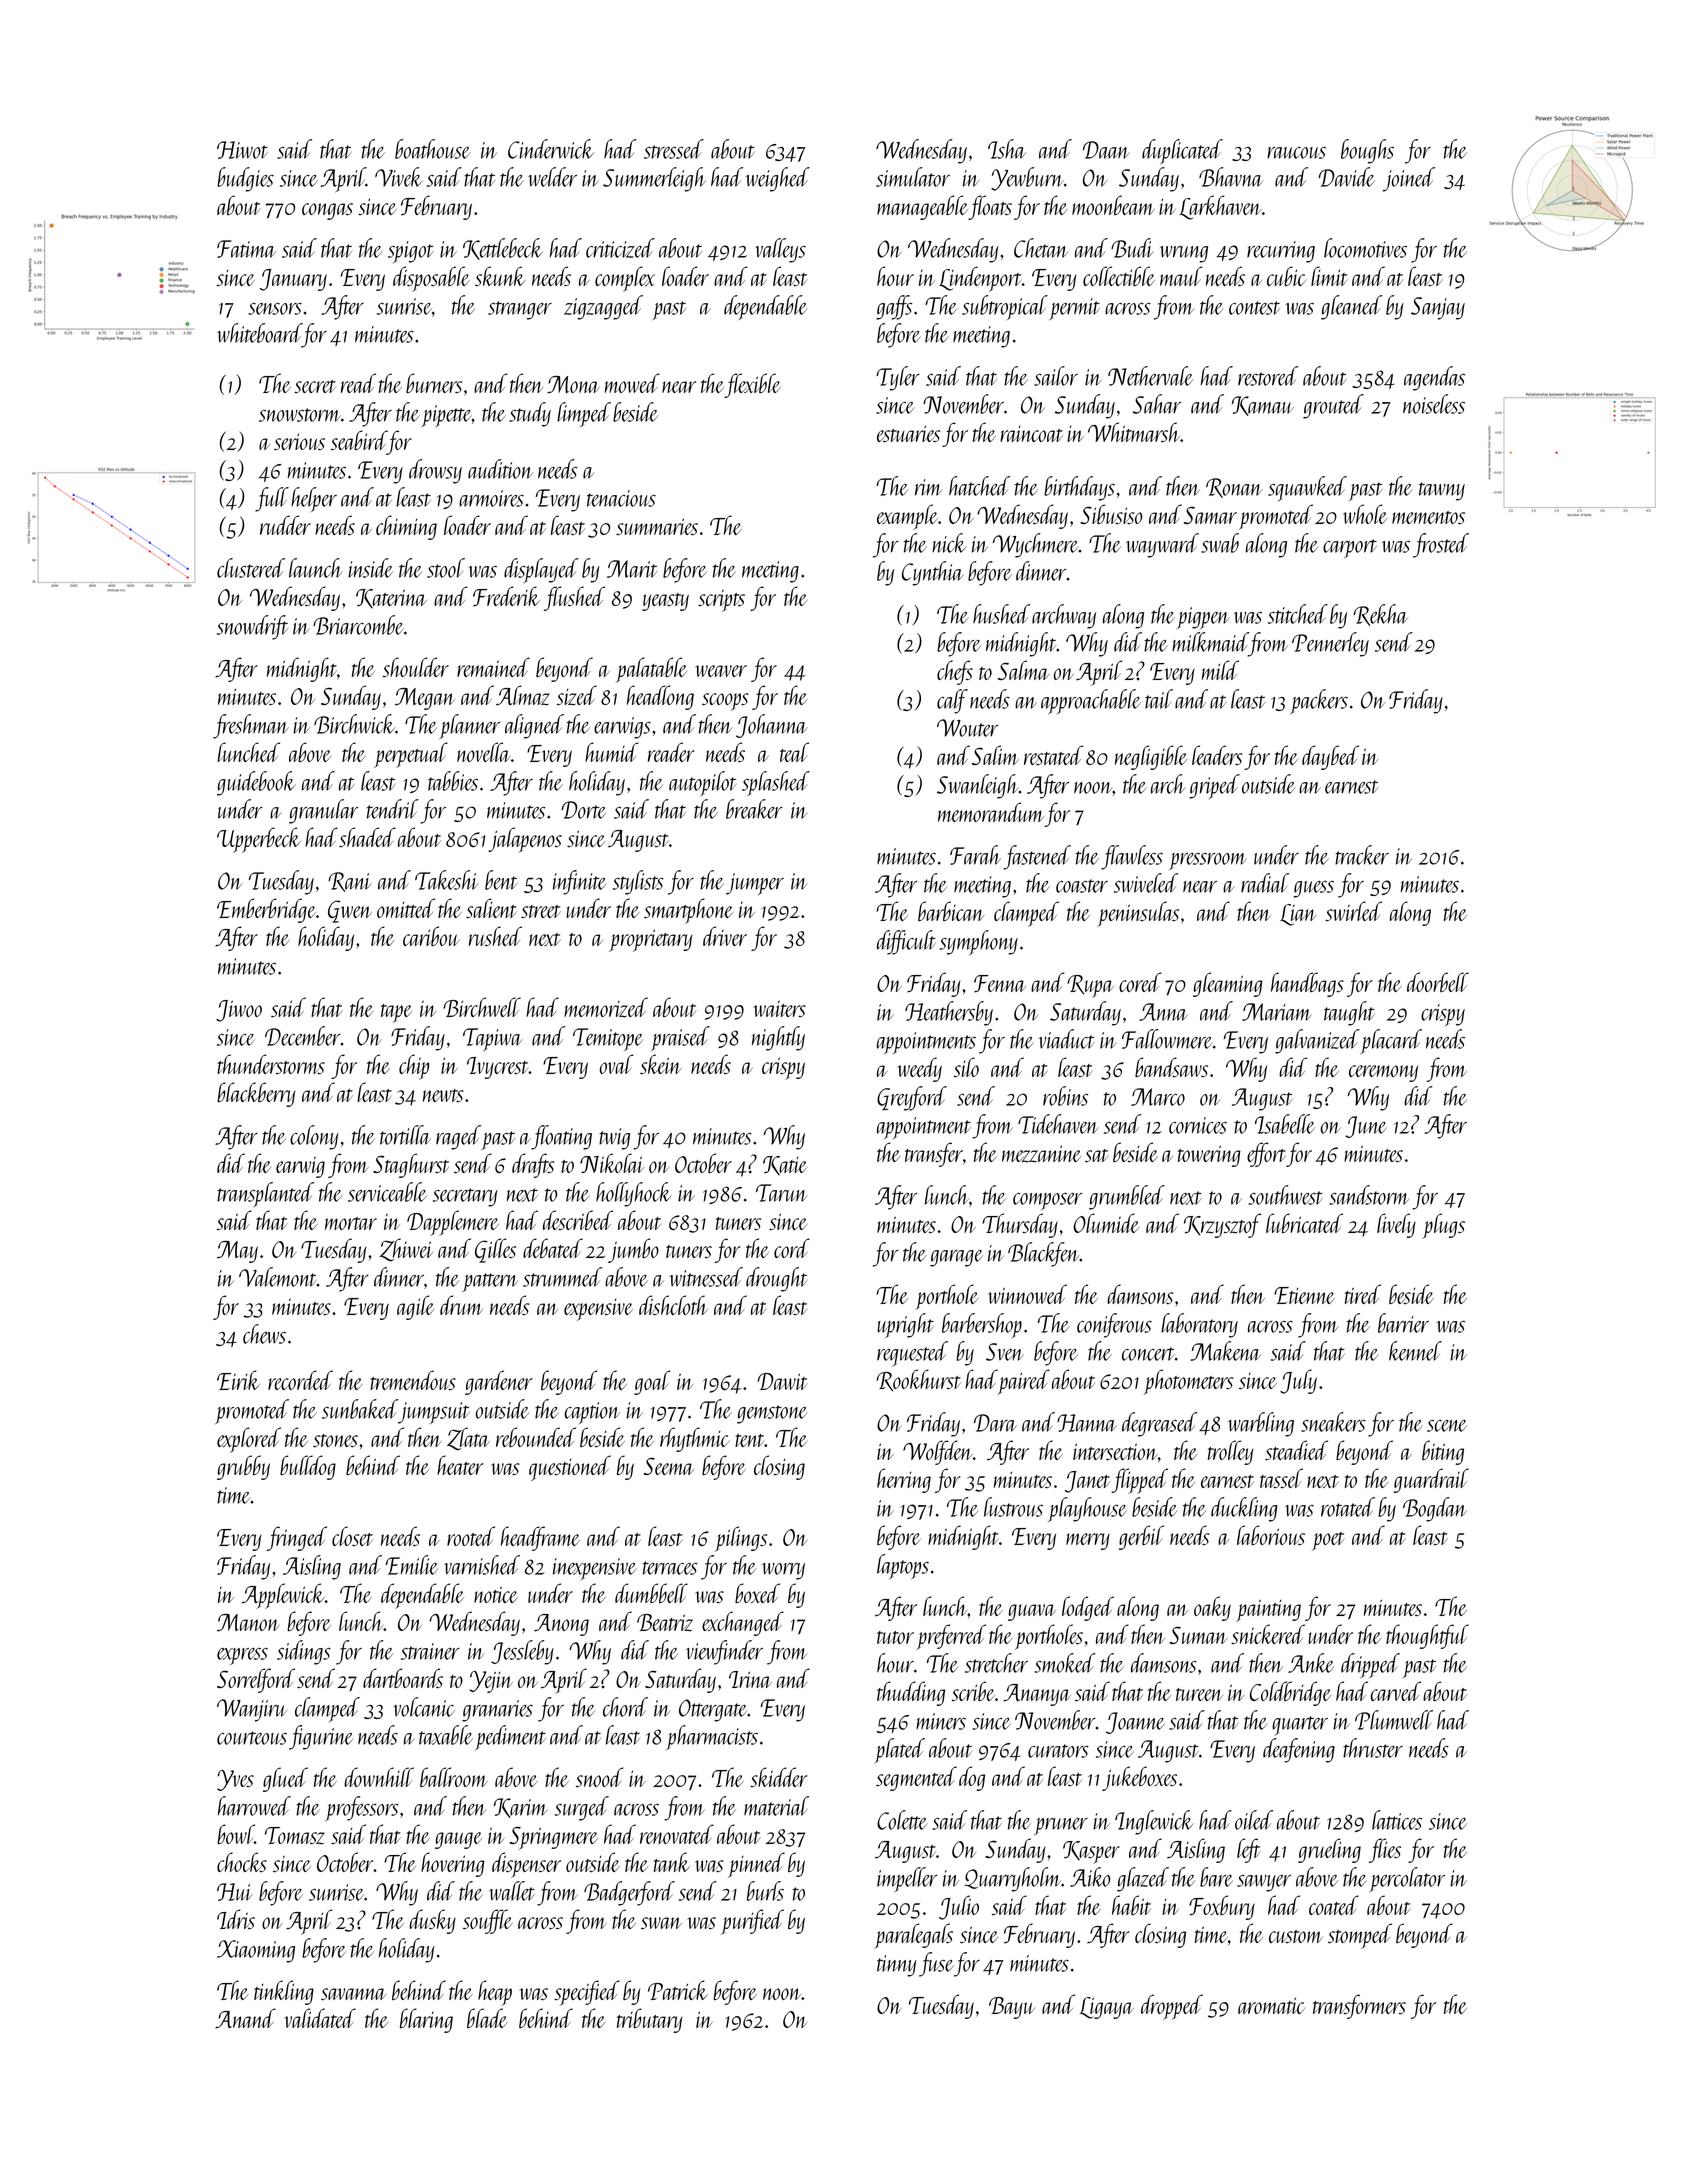  I want to click on Sanjay, so click(1438, 308).
